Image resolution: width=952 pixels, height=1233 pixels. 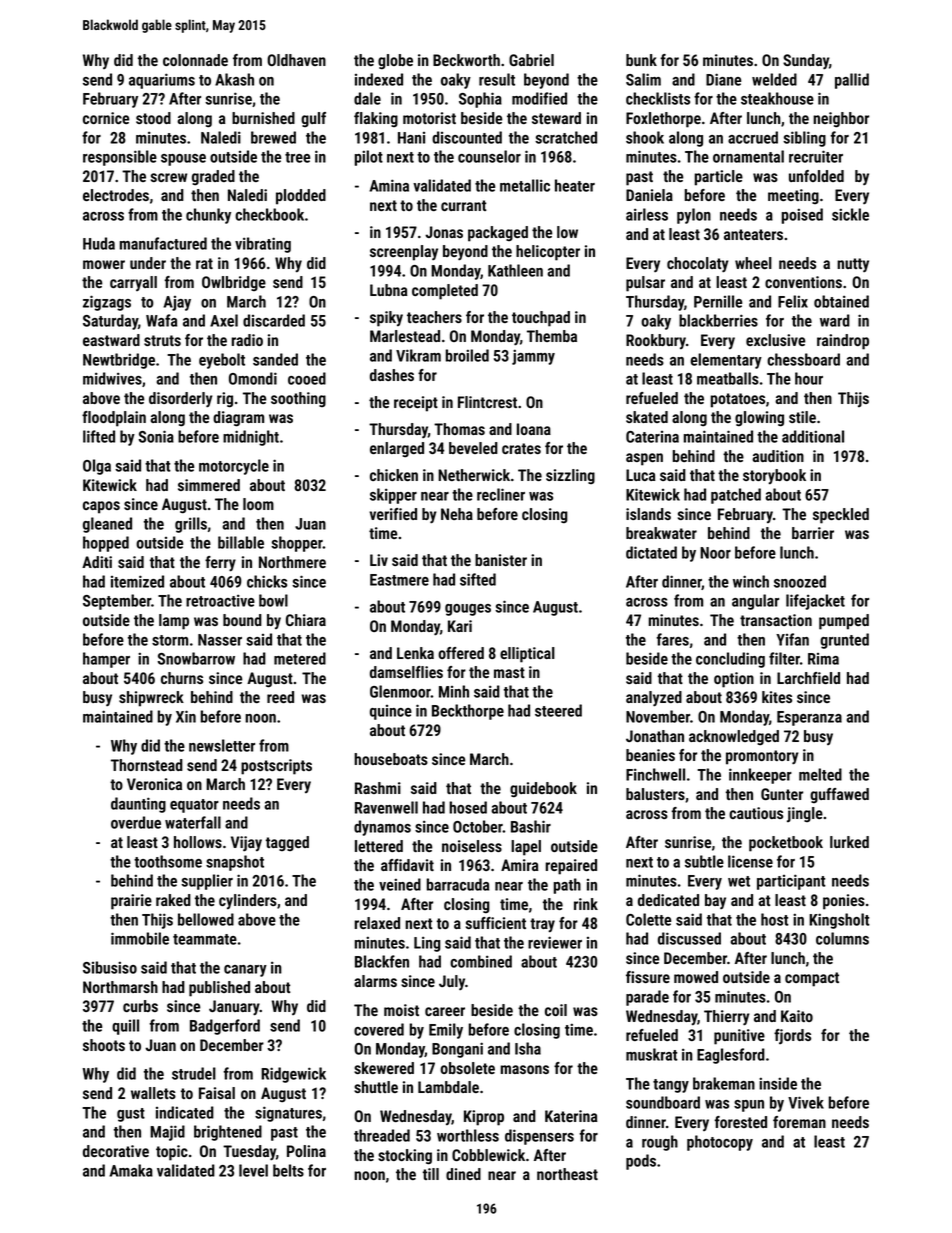 I want to click on bunk, so click(x=641, y=60).
